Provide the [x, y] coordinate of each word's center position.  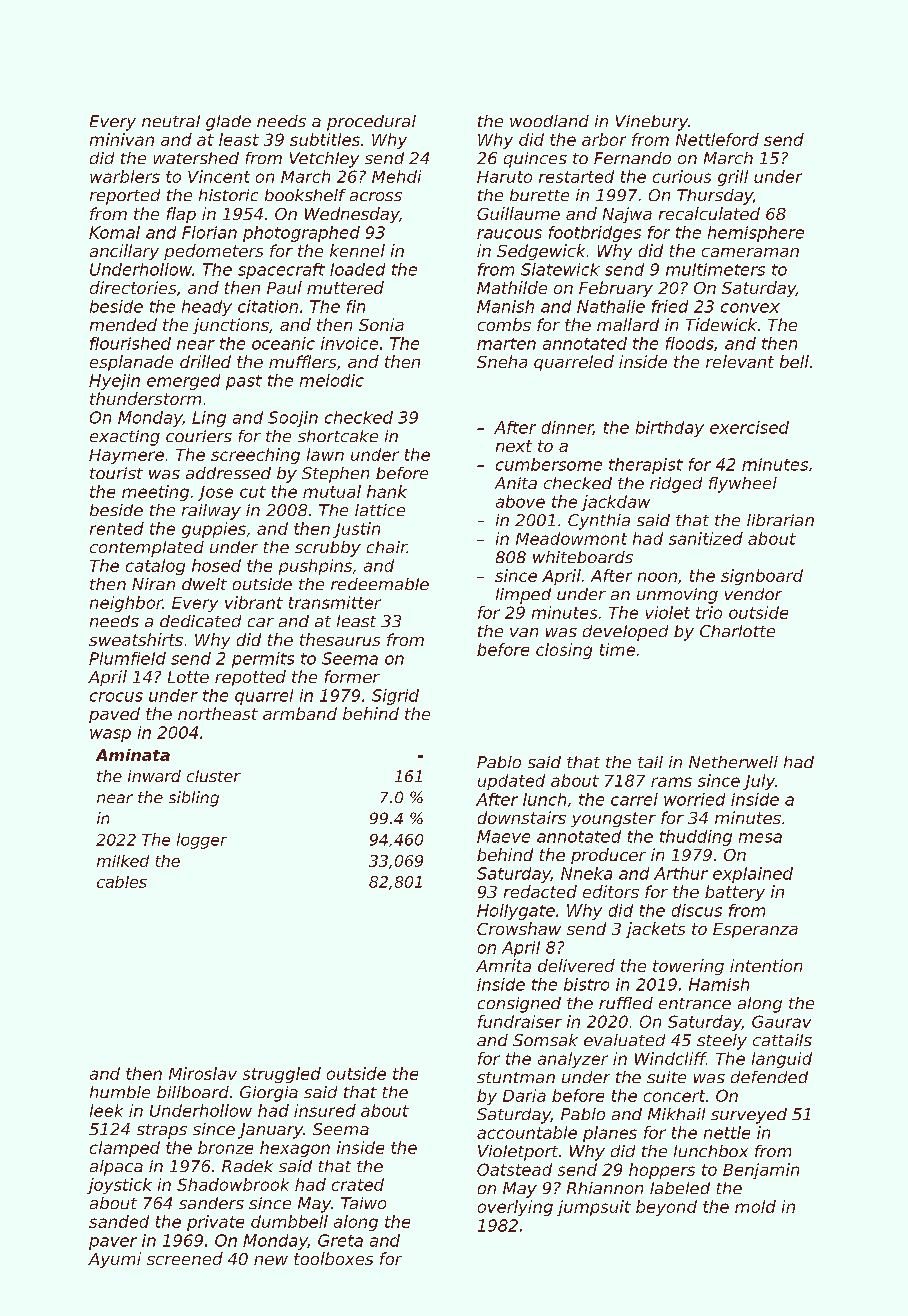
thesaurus [340, 639]
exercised [749, 427]
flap [181, 215]
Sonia [381, 324]
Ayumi [114, 1260]
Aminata [133, 755]
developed [625, 633]
